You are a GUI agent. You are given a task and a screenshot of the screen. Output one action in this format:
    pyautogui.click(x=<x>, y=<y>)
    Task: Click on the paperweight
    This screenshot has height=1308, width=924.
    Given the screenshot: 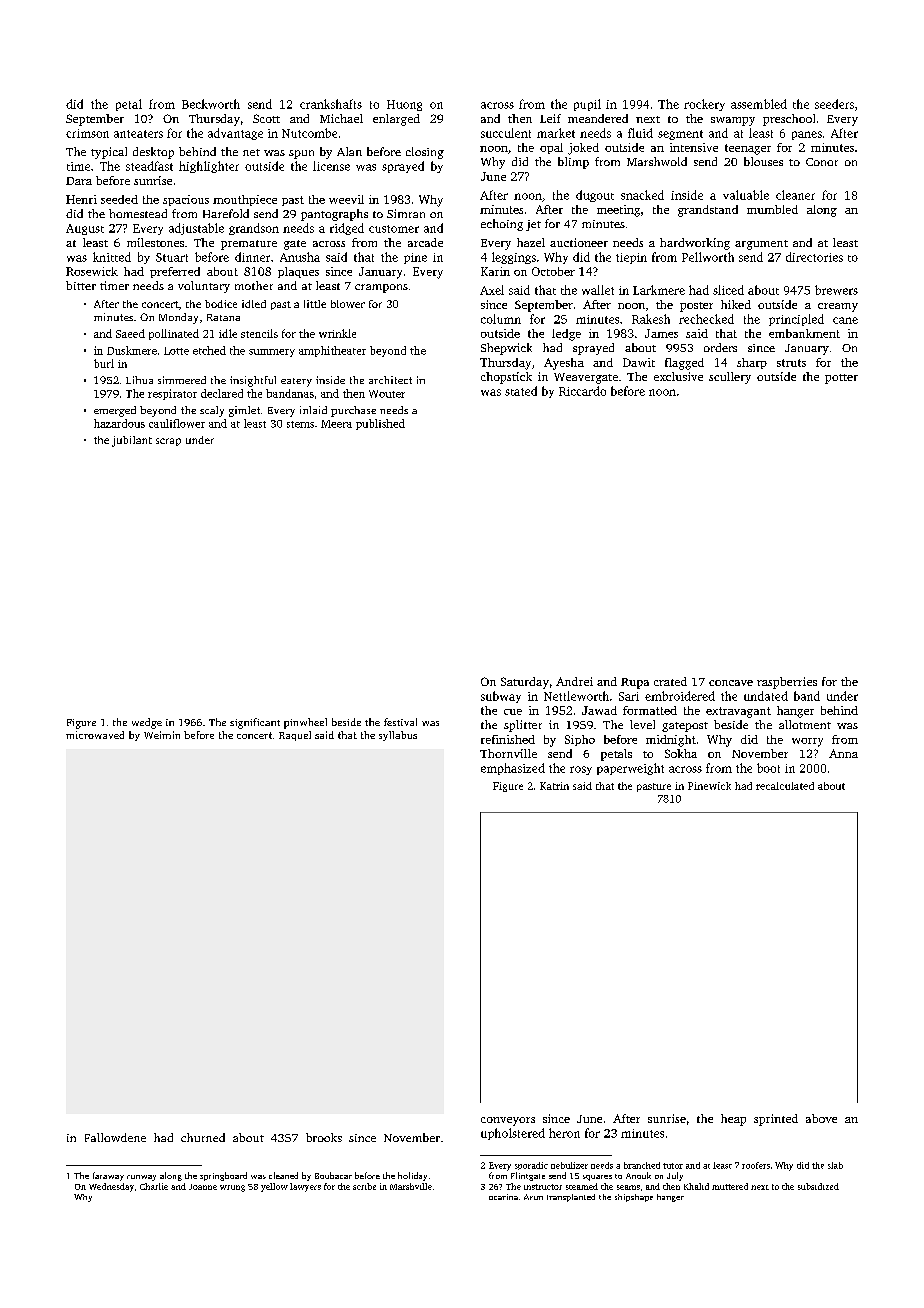 What is the action you would take?
    pyautogui.click(x=630, y=769)
